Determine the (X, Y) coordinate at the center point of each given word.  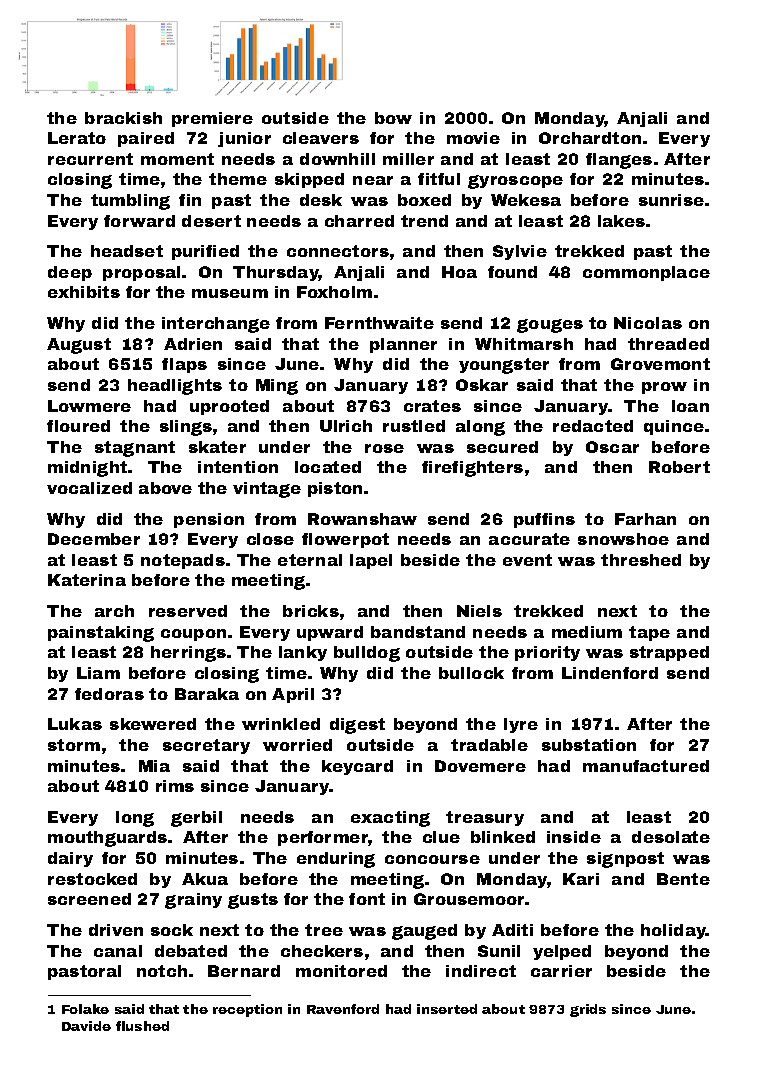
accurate (529, 539)
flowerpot (345, 540)
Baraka (207, 694)
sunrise (671, 200)
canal (118, 951)
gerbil (196, 819)
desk (321, 200)
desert (211, 221)
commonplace (646, 273)
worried (297, 745)
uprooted (229, 407)
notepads (183, 561)
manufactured (646, 766)
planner (403, 345)
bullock (471, 673)
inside (574, 837)
